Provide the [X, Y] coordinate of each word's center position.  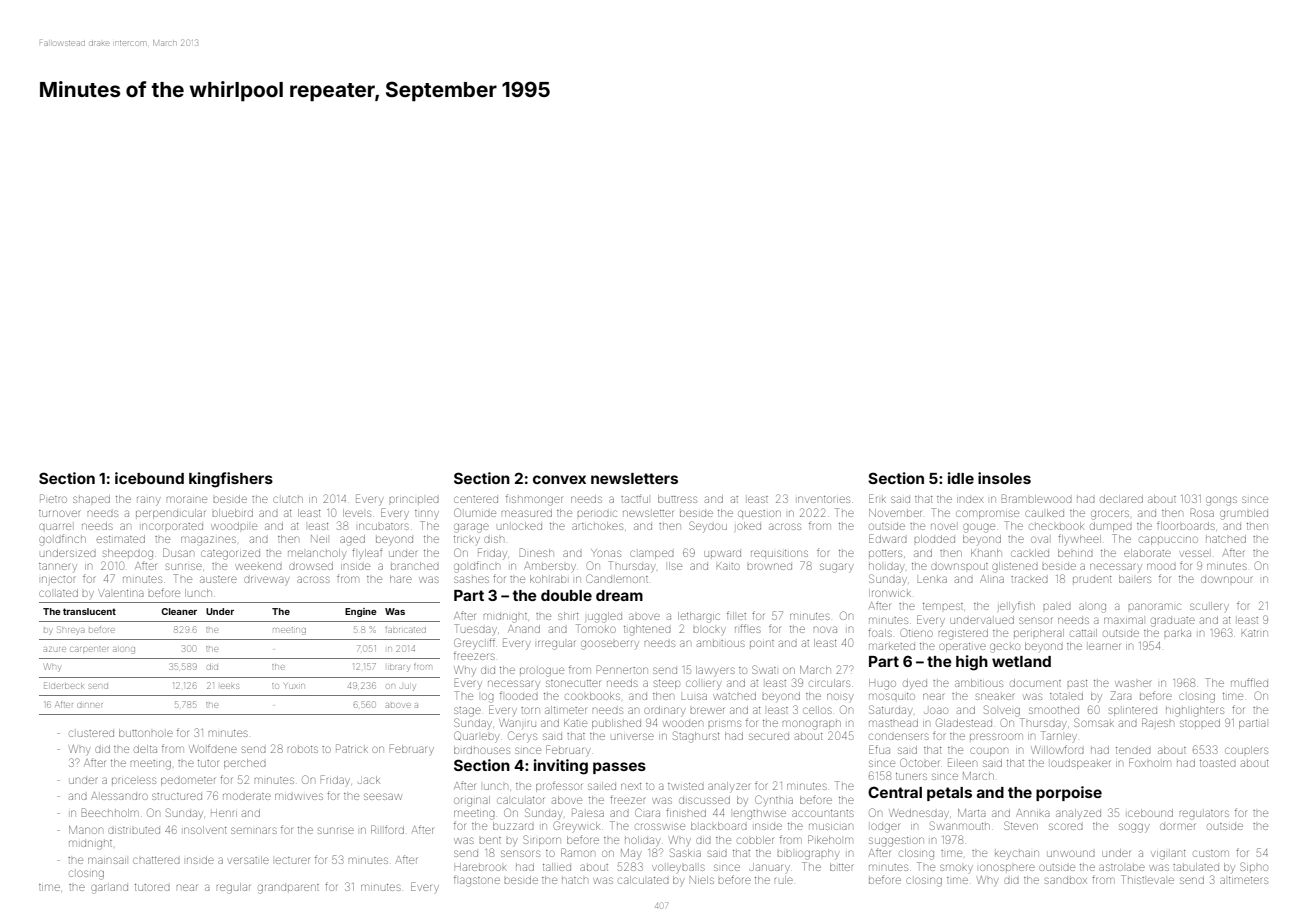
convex [559, 479]
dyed [915, 683]
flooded [519, 695]
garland [109, 889]
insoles [1004, 478]
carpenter [90, 649]
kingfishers [231, 480]
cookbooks [592, 696]
